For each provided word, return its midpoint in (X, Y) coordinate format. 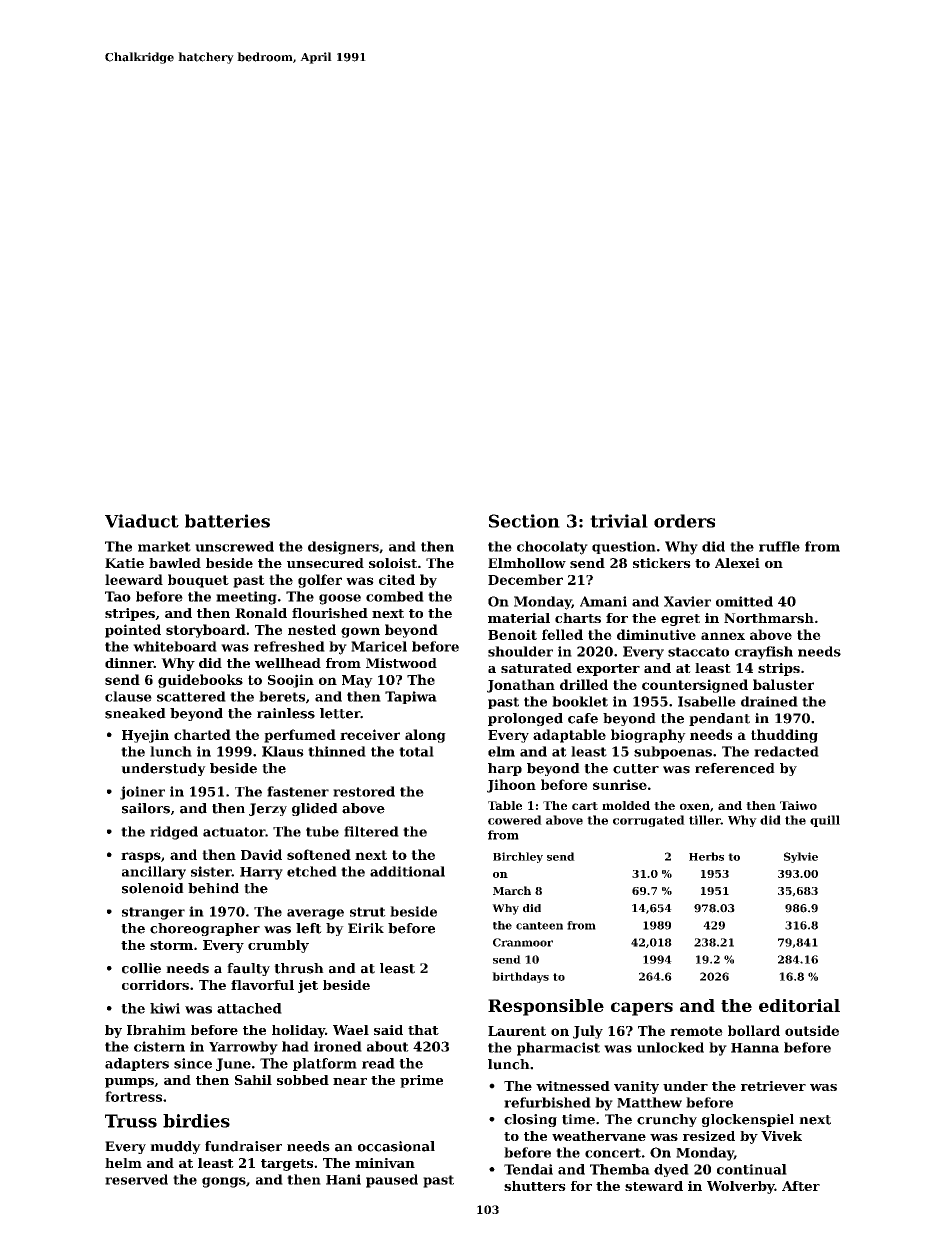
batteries (227, 521)
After (801, 1186)
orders (684, 521)
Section (524, 521)
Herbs (706, 856)
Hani (343, 1179)
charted (202, 734)
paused (392, 1181)
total (416, 751)
